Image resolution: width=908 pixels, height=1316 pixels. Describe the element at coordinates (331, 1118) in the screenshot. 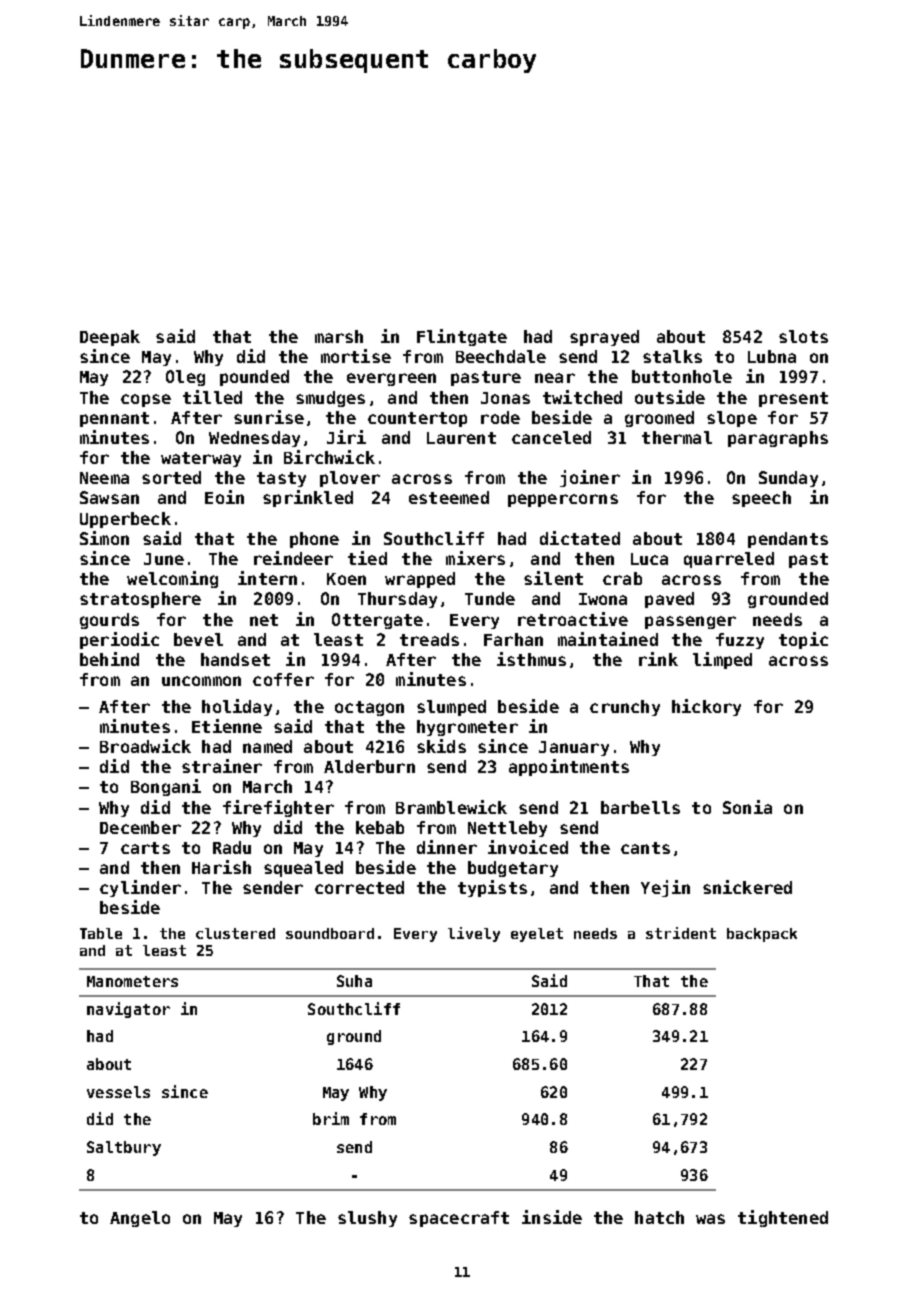

I see `brim` at that location.
